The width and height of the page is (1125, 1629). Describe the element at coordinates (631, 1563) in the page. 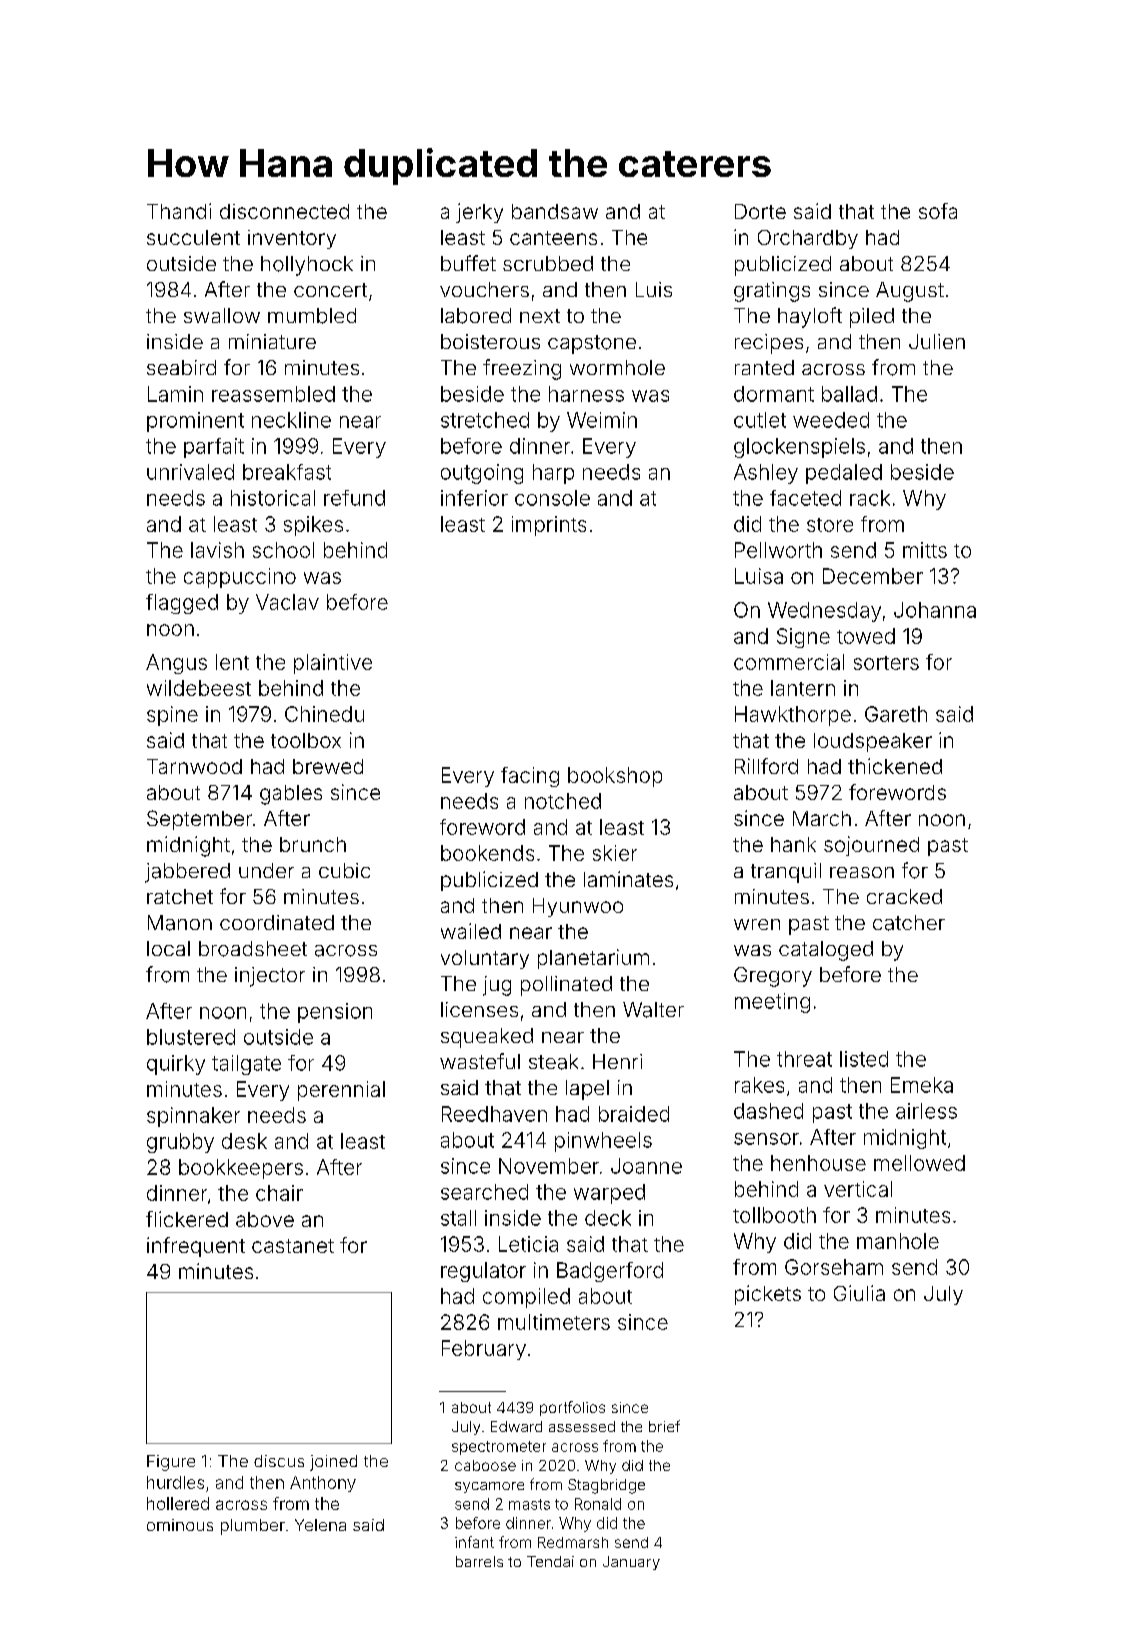

I see `January` at that location.
